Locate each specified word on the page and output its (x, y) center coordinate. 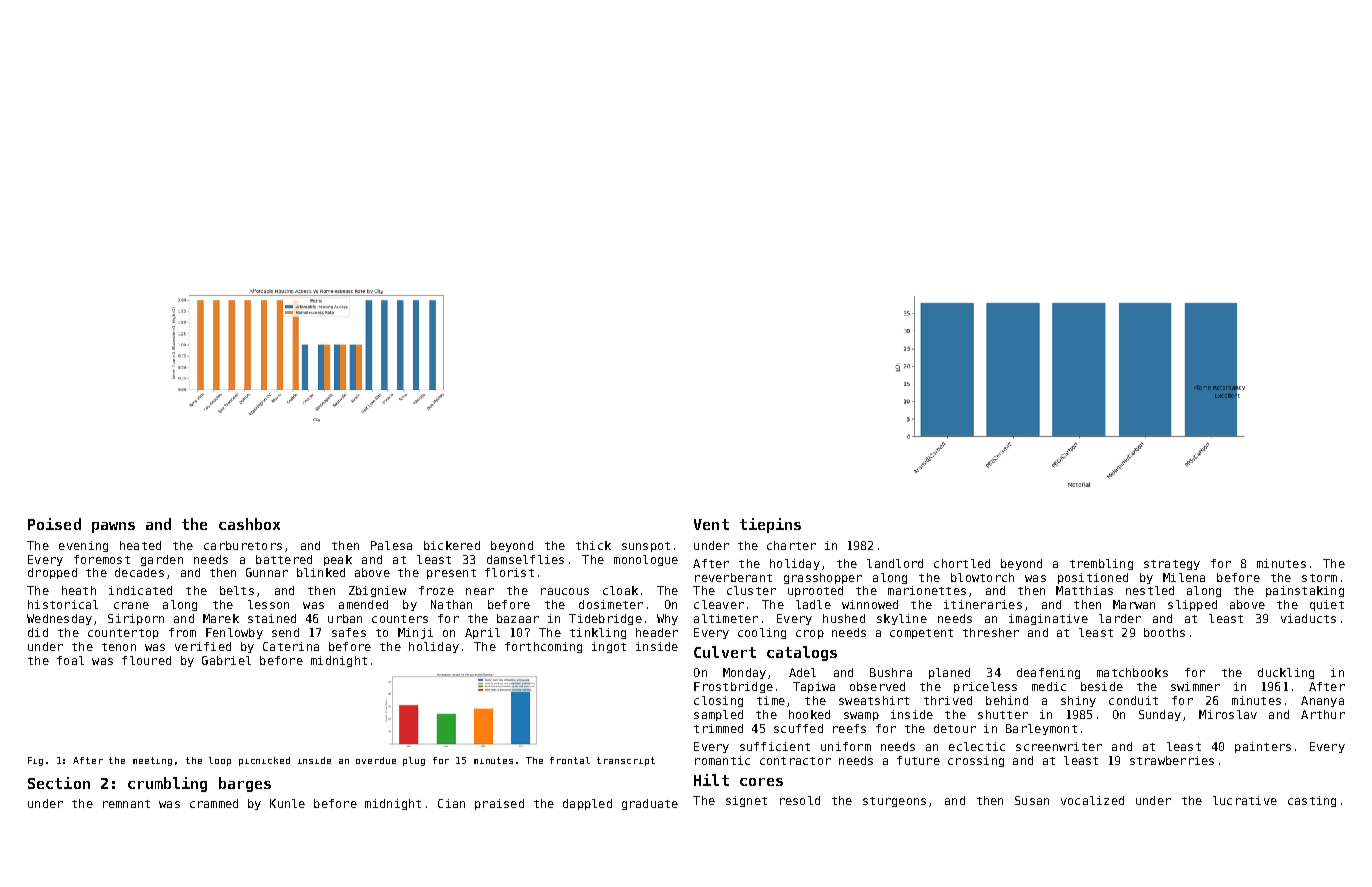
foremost (102, 559)
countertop (123, 634)
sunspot (646, 547)
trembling (1101, 564)
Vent (711, 524)
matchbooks (1132, 672)
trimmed (718, 728)
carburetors (243, 545)
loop (220, 761)
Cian (451, 803)
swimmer (1195, 686)
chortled (962, 563)
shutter (1003, 714)
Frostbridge (733, 687)
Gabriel (226, 660)
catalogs (802, 653)
